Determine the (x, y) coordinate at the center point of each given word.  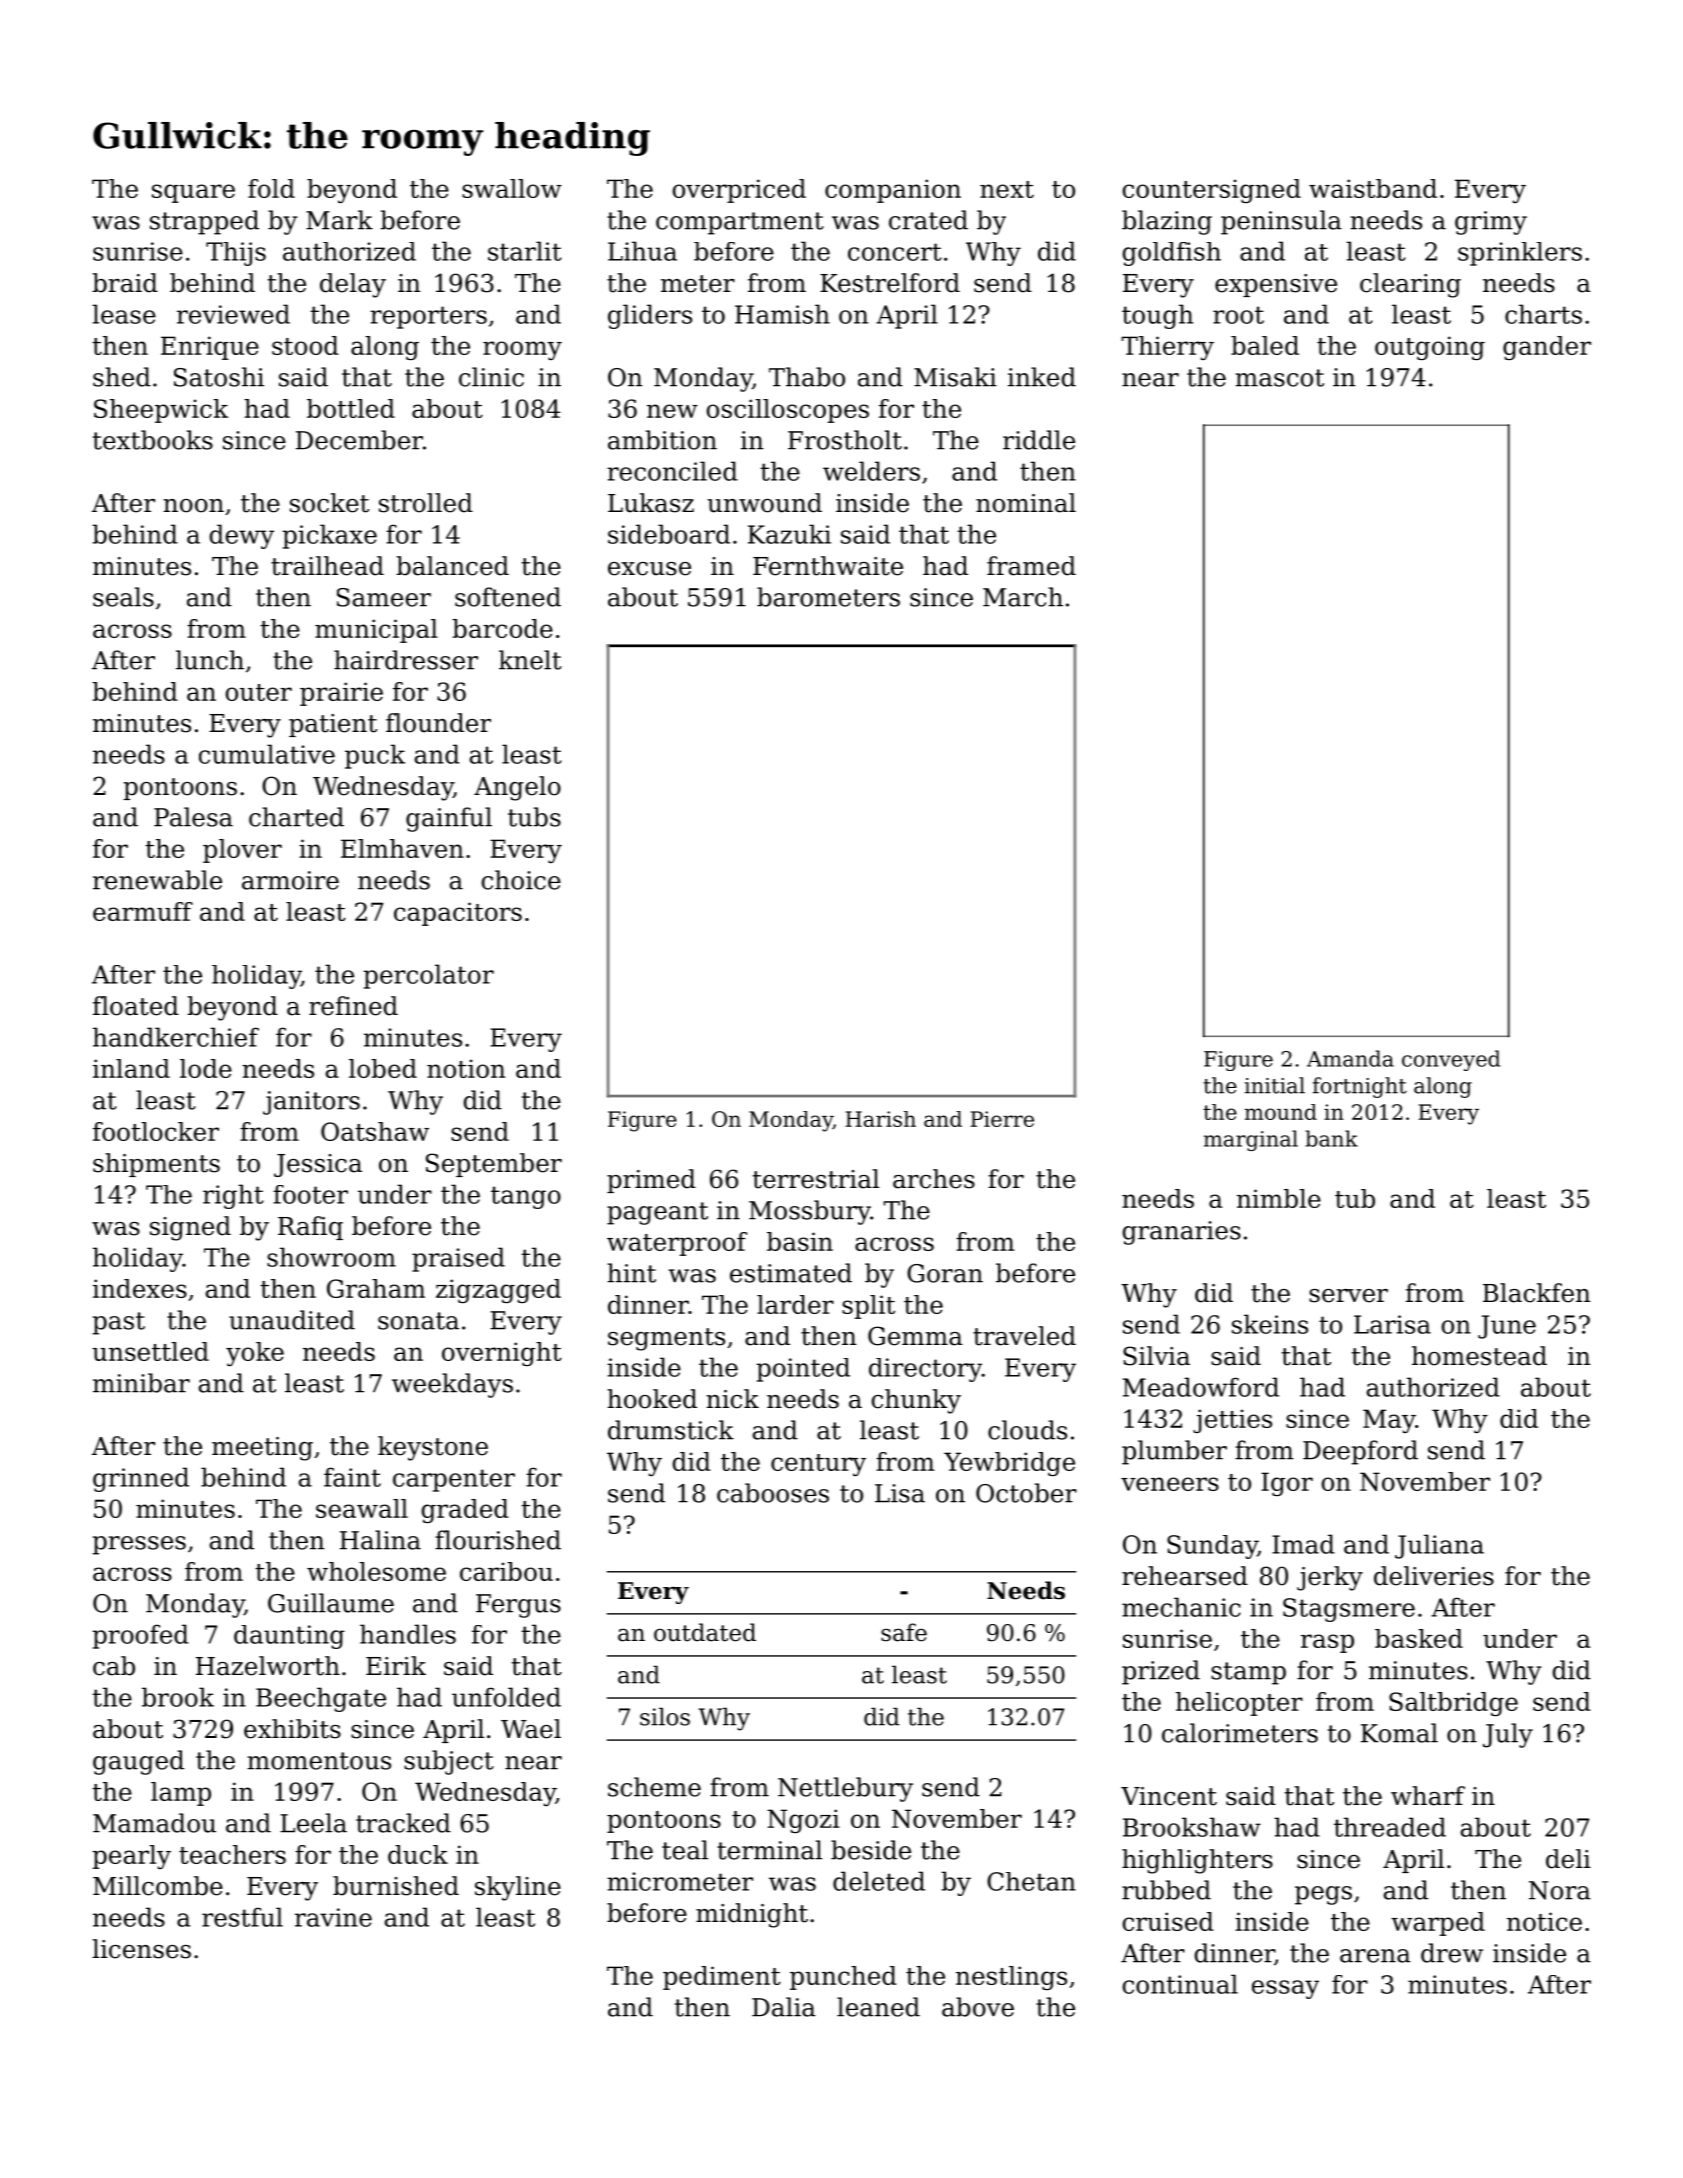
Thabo (807, 377)
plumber (1174, 1452)
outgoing (1430, 348)
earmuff (143, 911)
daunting (289, 1637)
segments (666, 1339)
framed (1031, 566)
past (118, 1323)
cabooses (773, 1493)
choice (521, 880)
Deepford (1360, 1452)
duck (418, 1854)
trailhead (327, 566)
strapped (204, 222)
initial (1275, 1085)
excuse (649, 569)
